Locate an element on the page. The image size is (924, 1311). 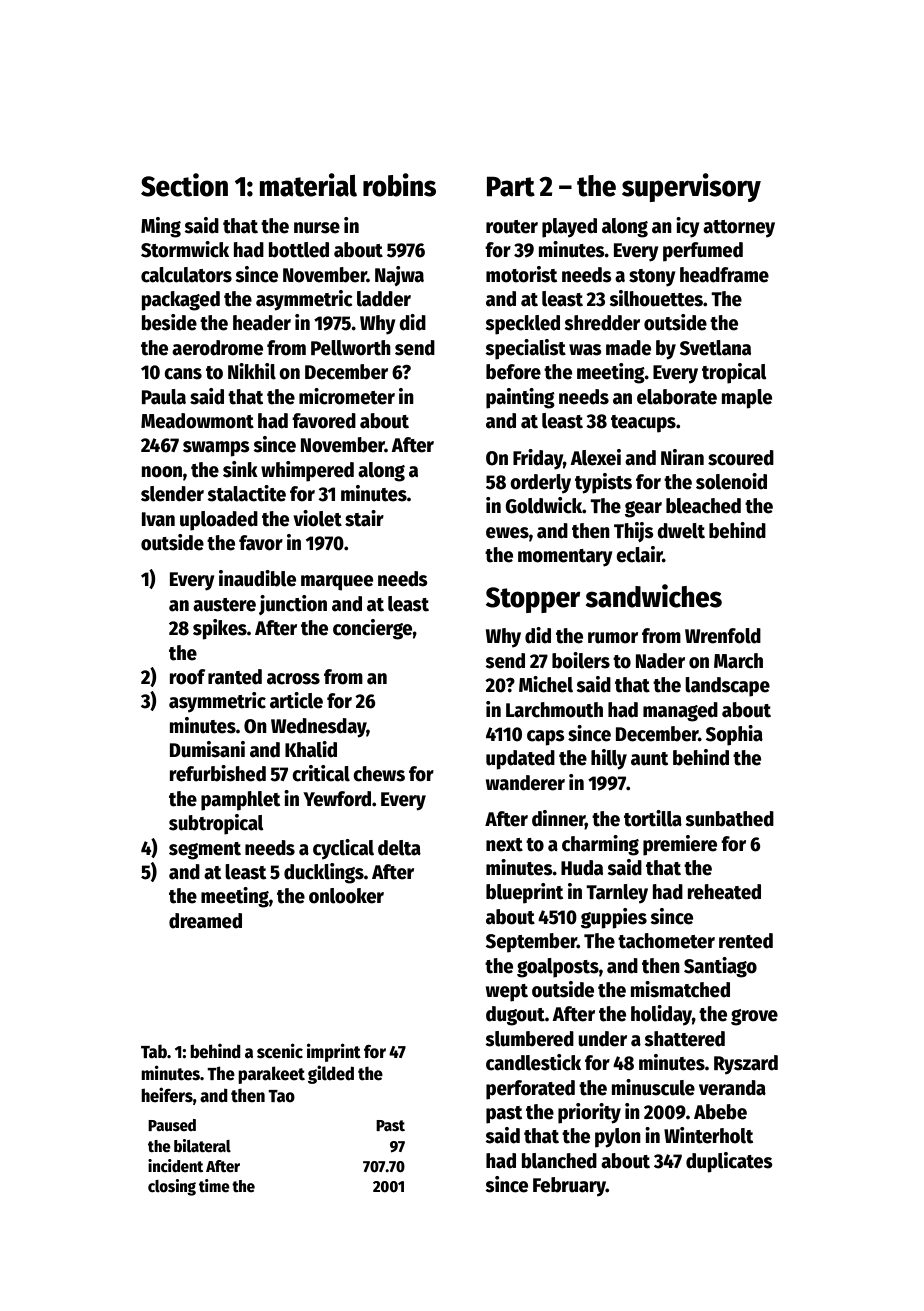
dreamed is located at coordinates (205, 921).
